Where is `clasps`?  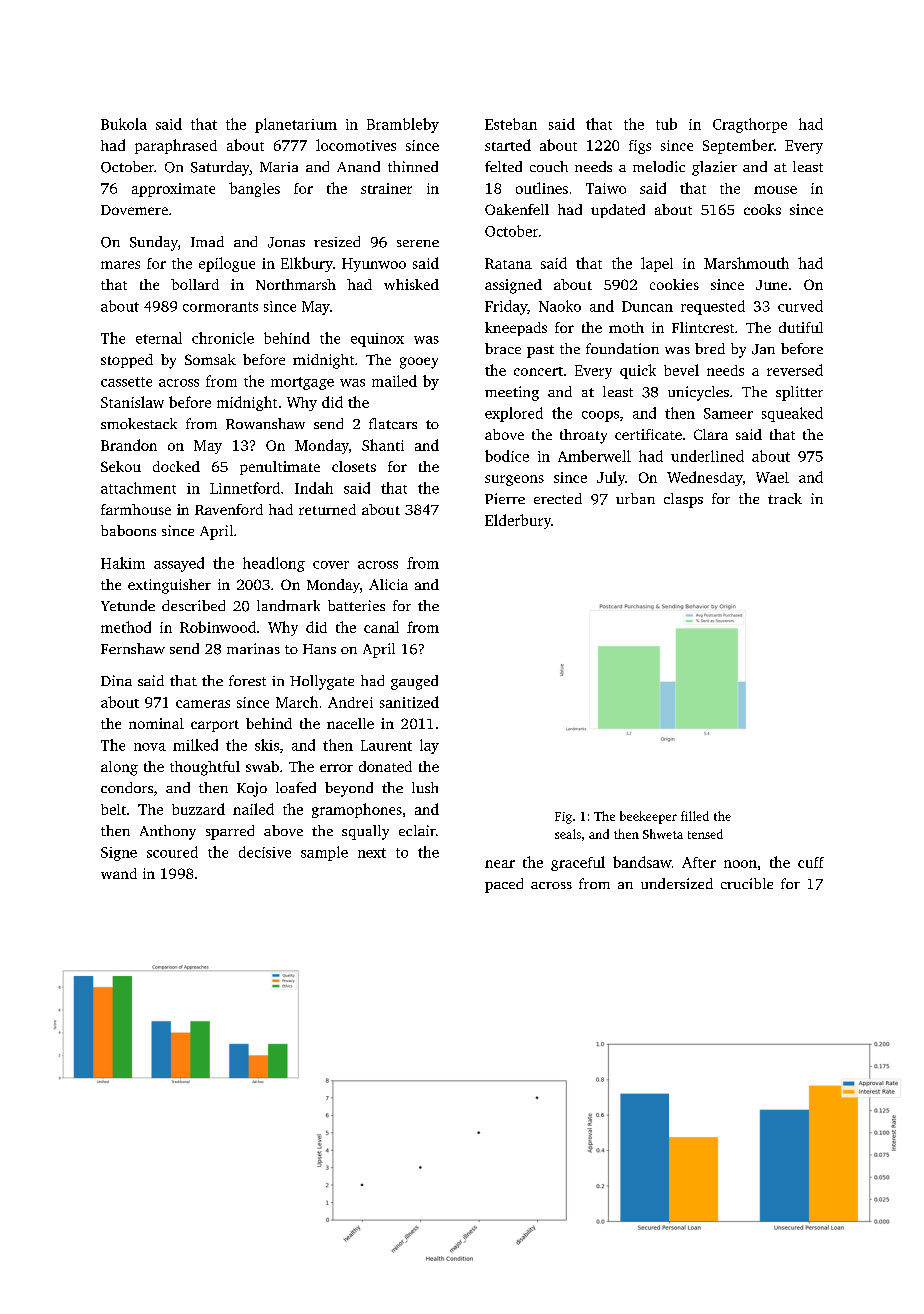 clasps is located at coordinates (683, 500).
